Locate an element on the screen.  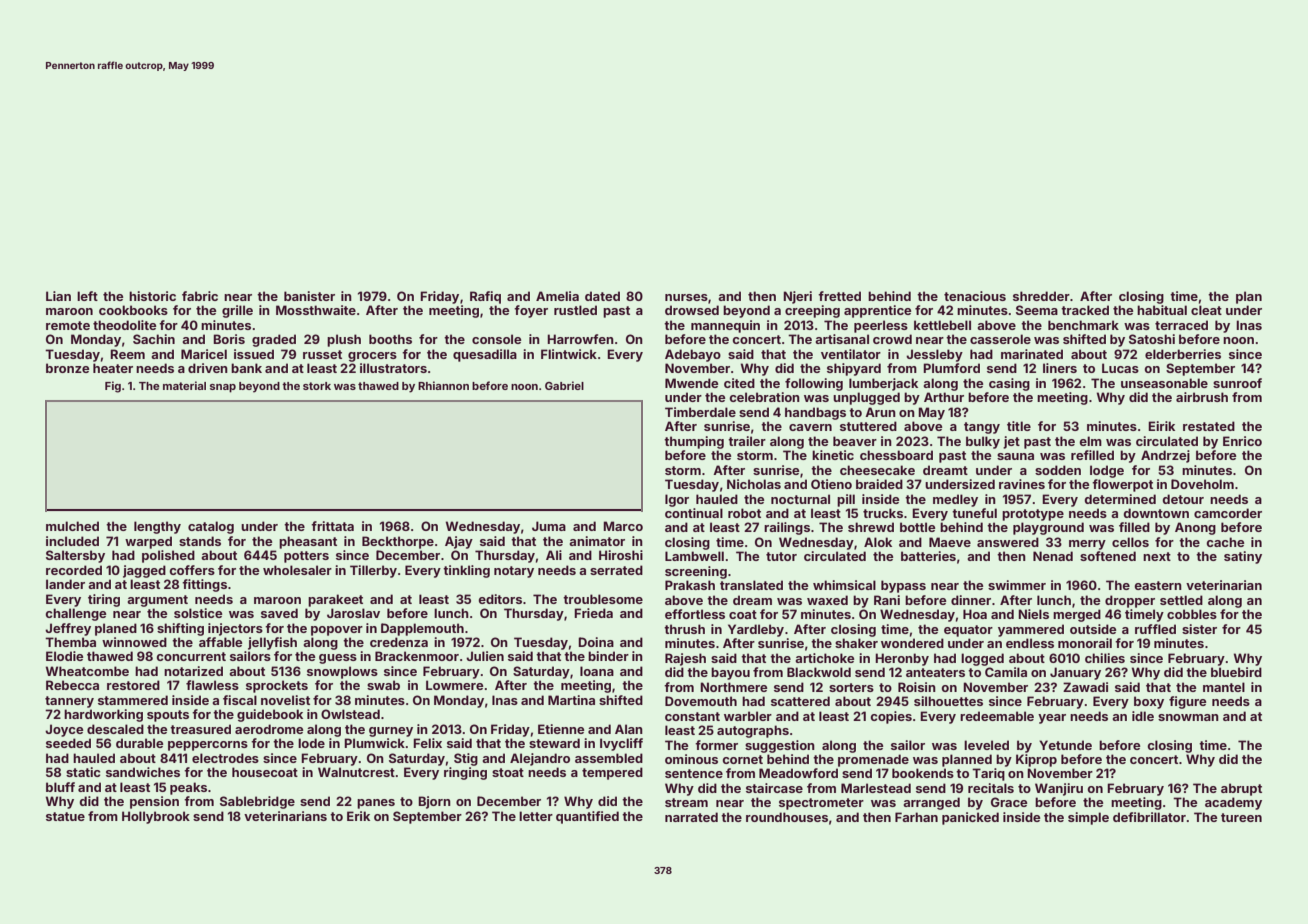
handbags is located at coordinates (815, 413).
